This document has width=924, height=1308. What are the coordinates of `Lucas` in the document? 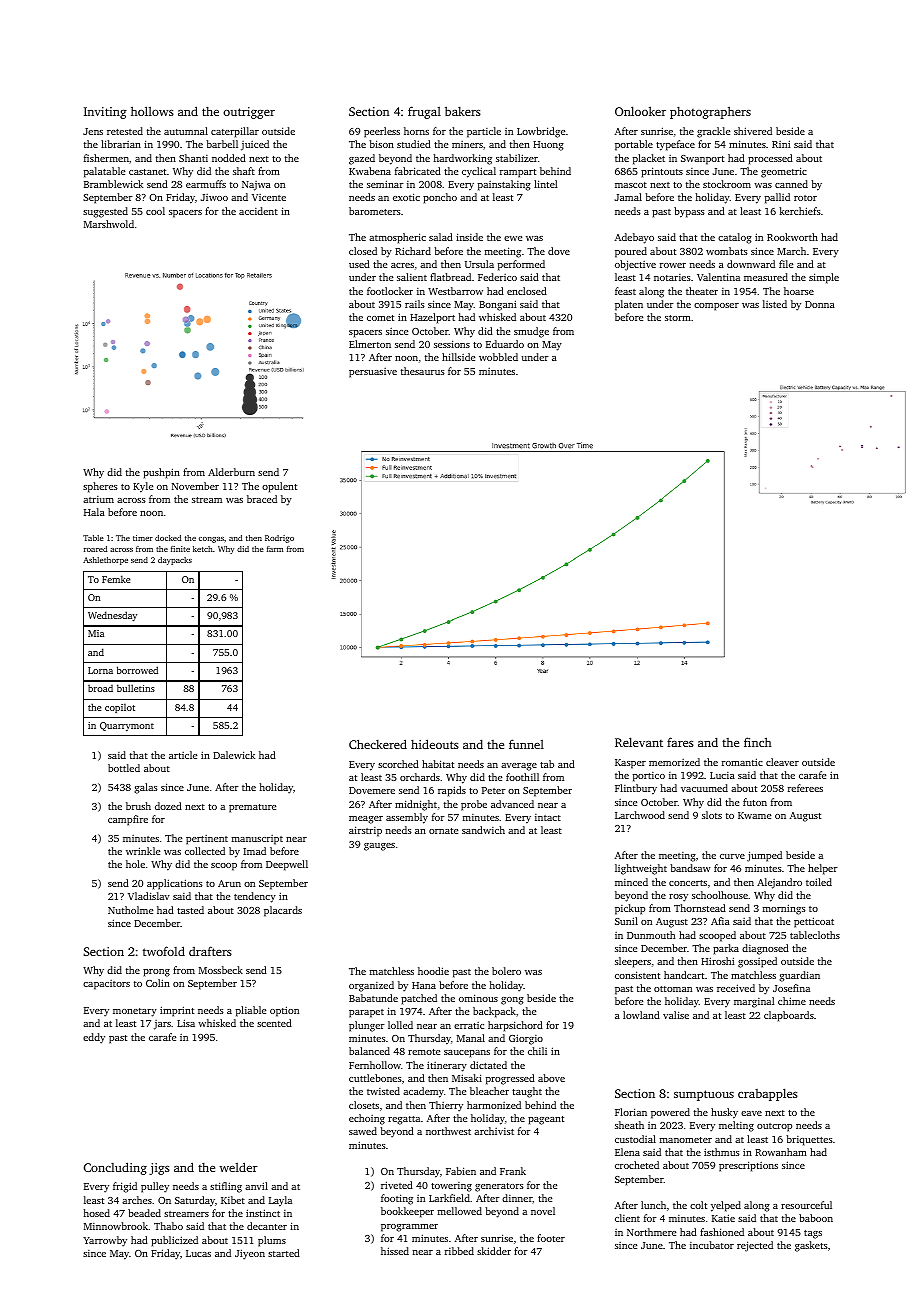 It's located at (198, 1253).
